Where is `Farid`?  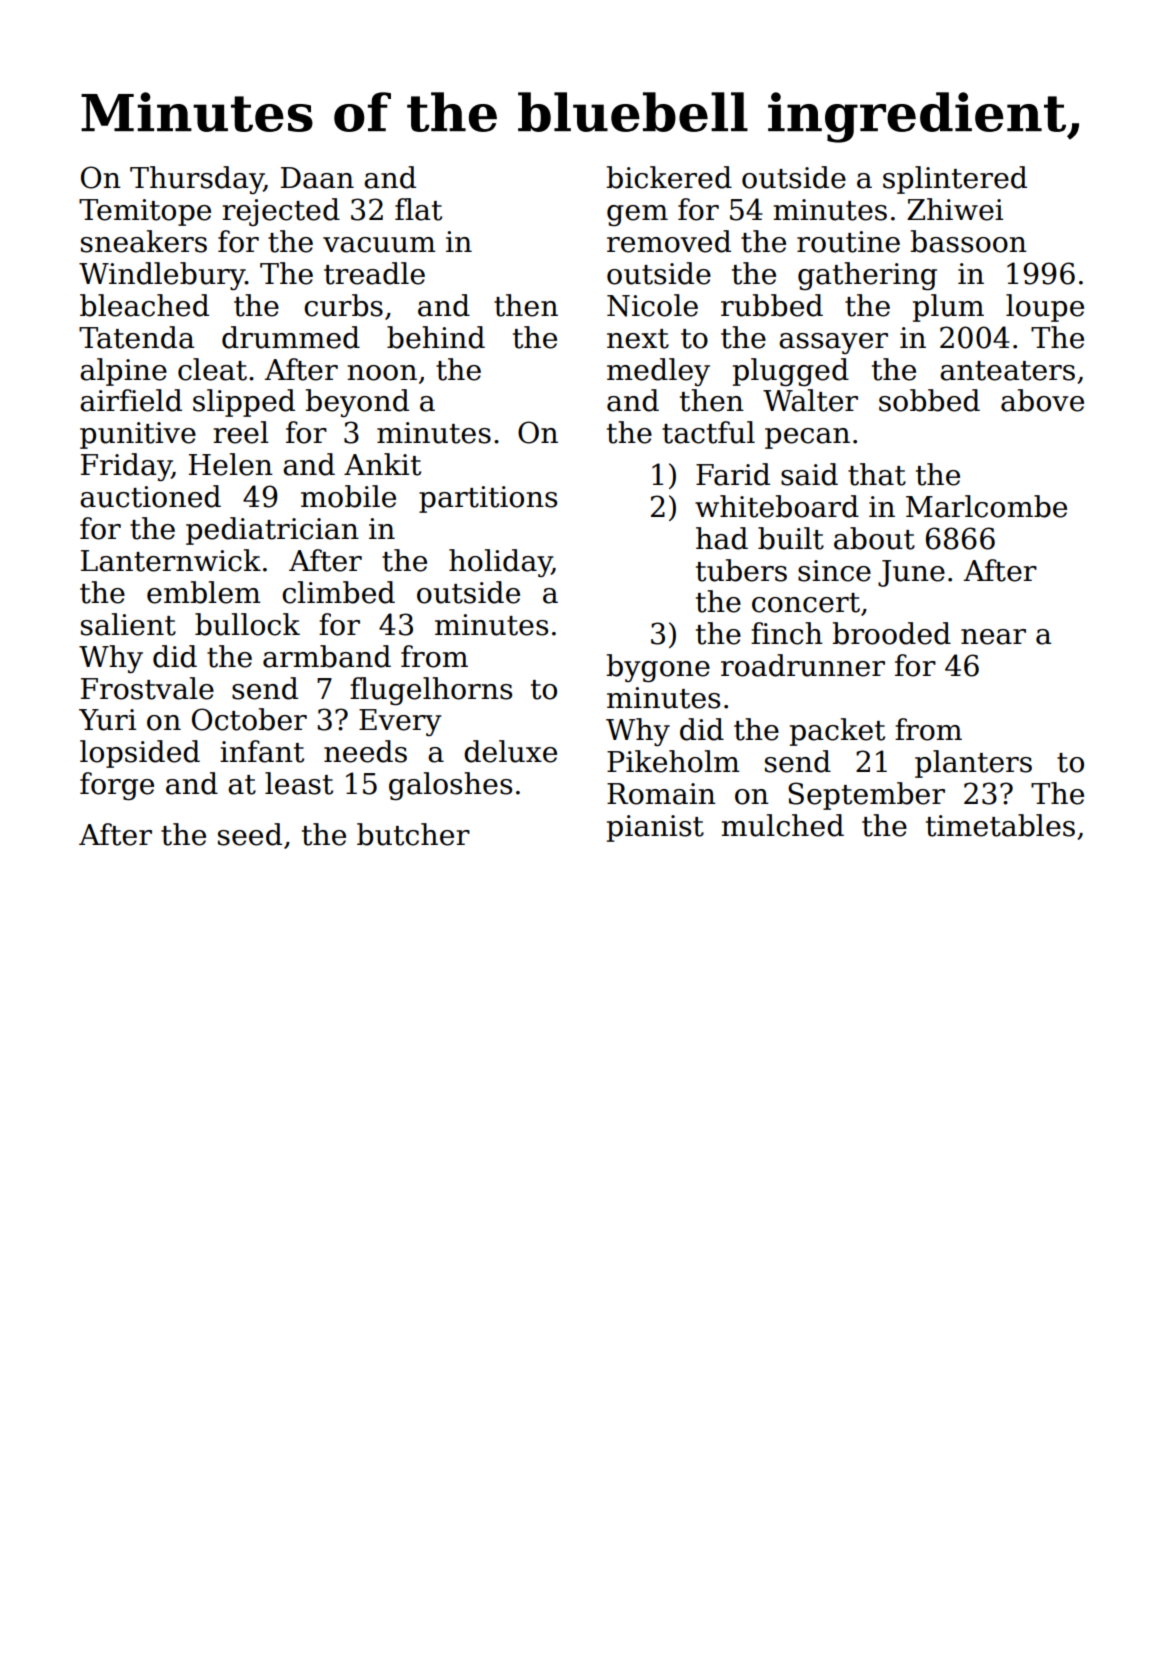 Farid is located at coordinates (733, 474).
